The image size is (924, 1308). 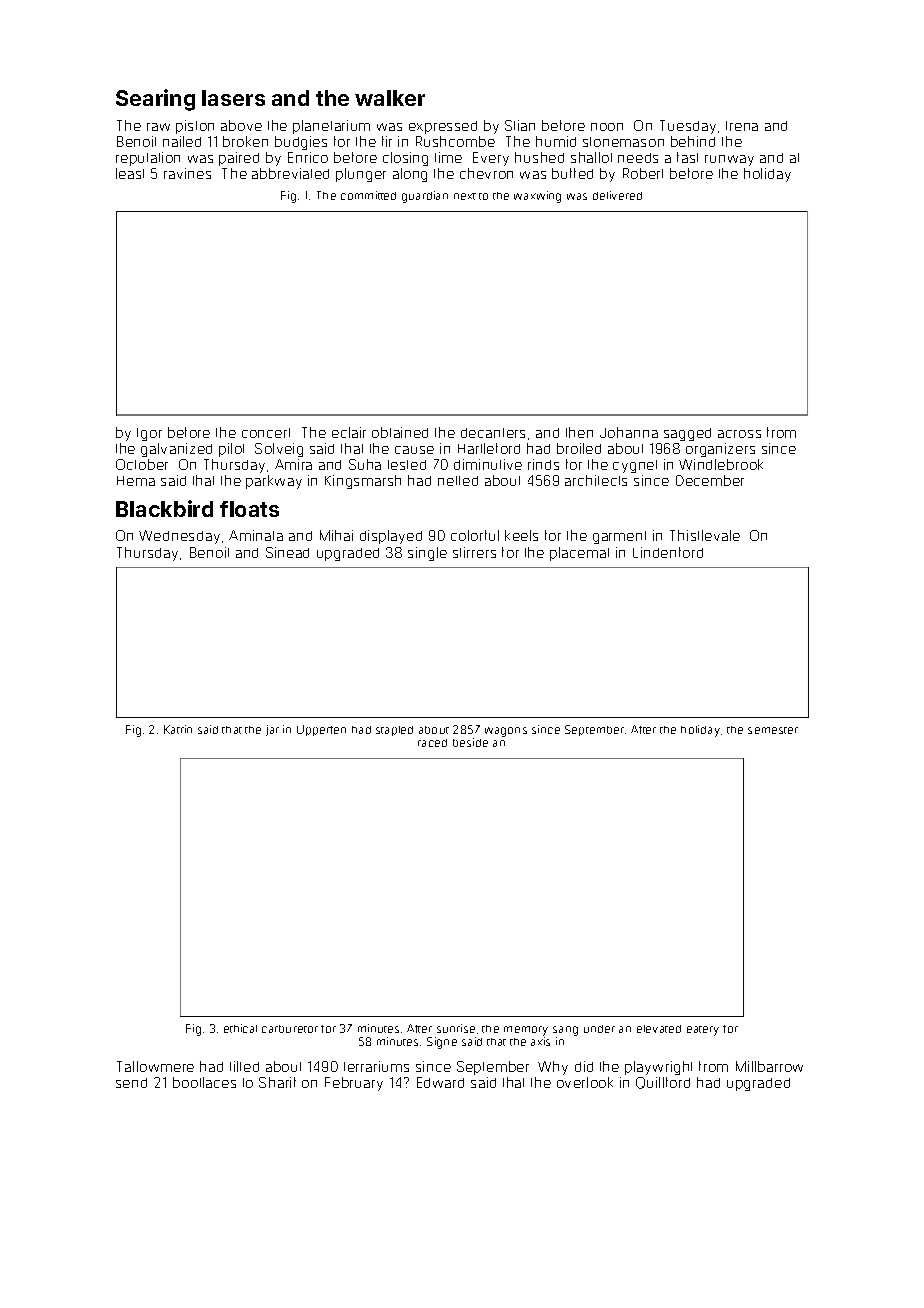 What do you see at coordinates (131, 1083) in the screenshot?
I see `send` at bounding box center [131, 1083].
